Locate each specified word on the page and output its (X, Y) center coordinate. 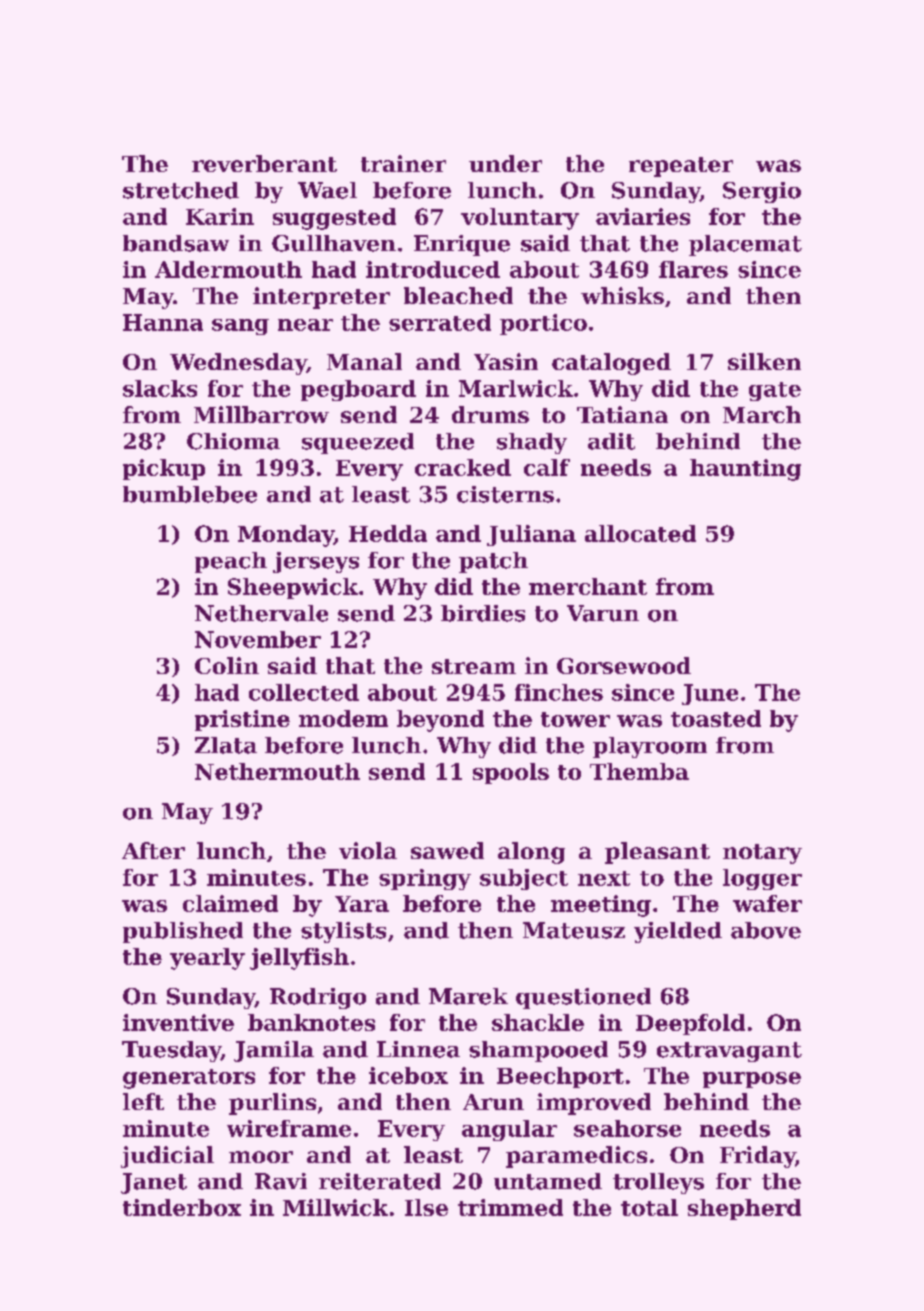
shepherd (744, 1209)
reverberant (264, 163)
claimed (230, 903)
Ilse (426, 1207)
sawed (447, 850)
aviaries (643, 216)
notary (762, 854)
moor (261, 1157)
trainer (403, 163)
